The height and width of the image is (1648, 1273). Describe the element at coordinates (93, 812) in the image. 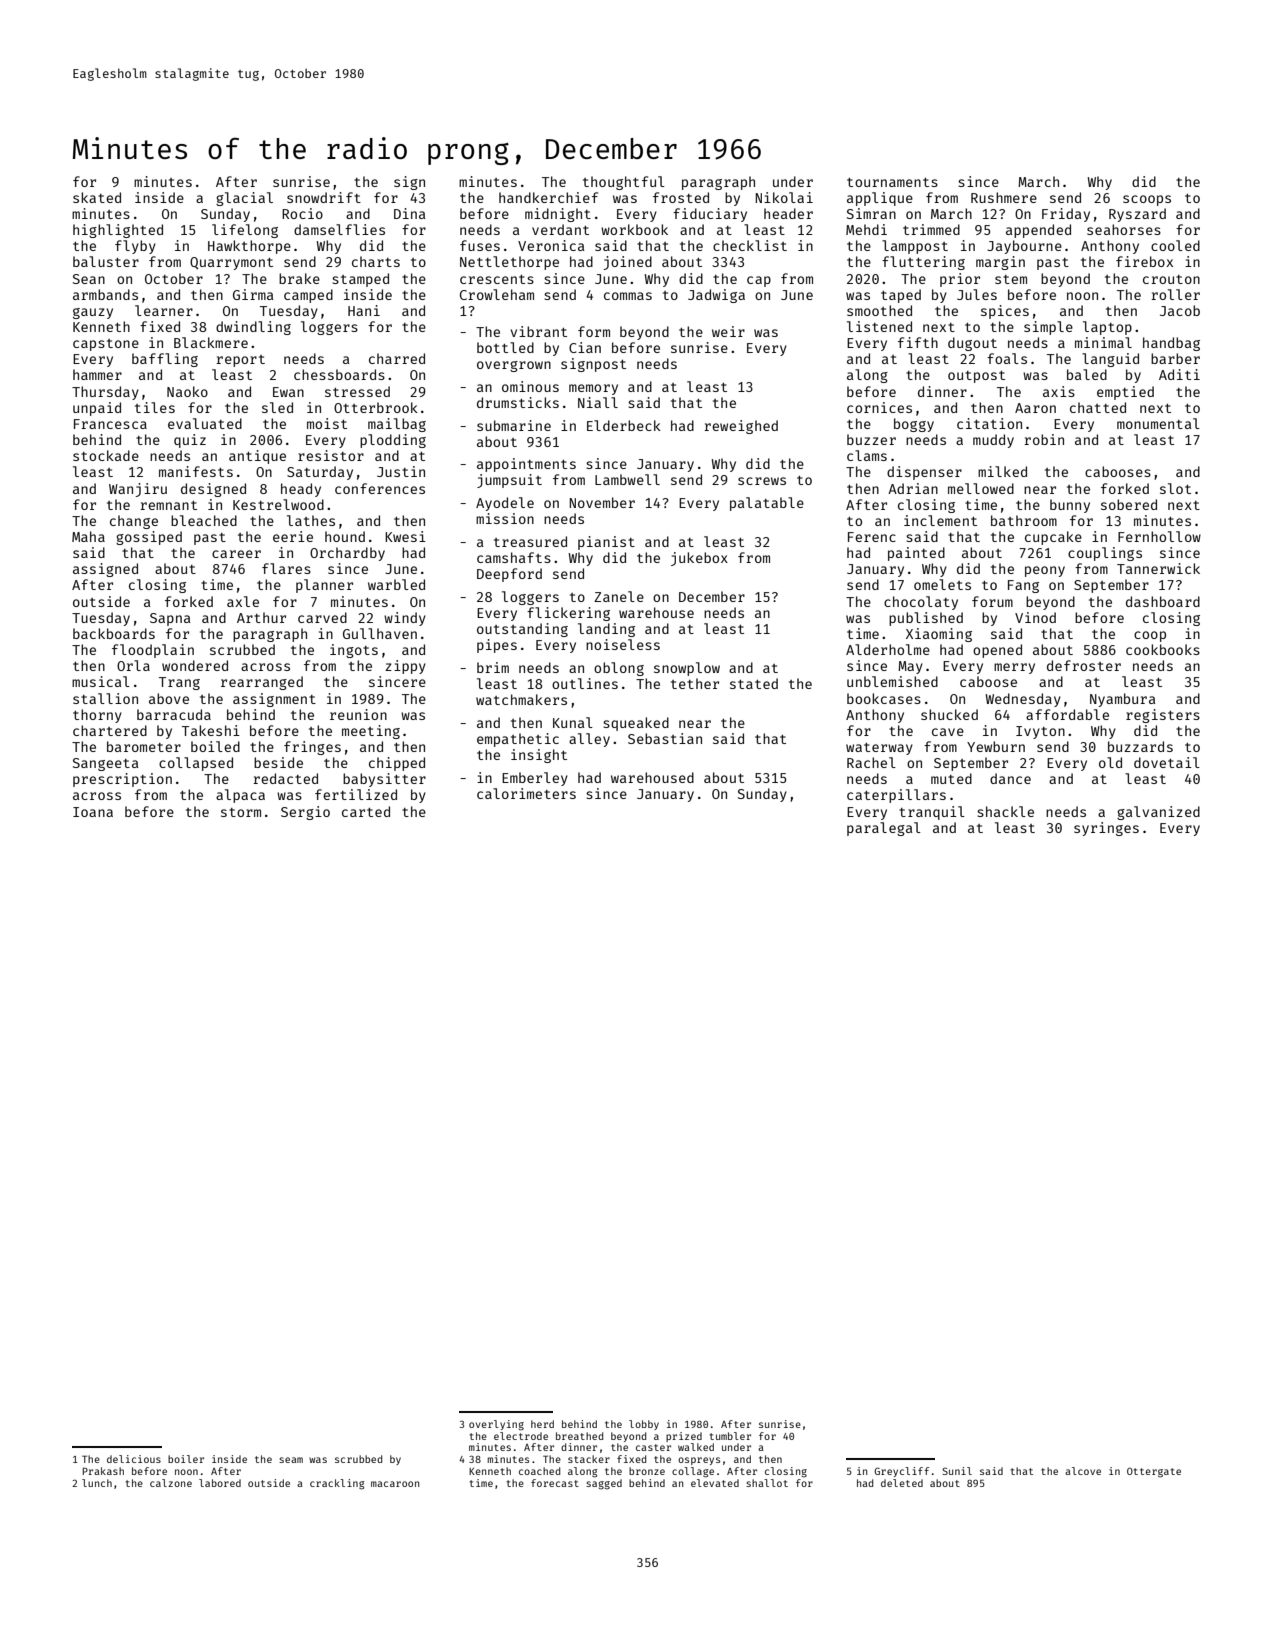

I see `Ioana` at that location.
